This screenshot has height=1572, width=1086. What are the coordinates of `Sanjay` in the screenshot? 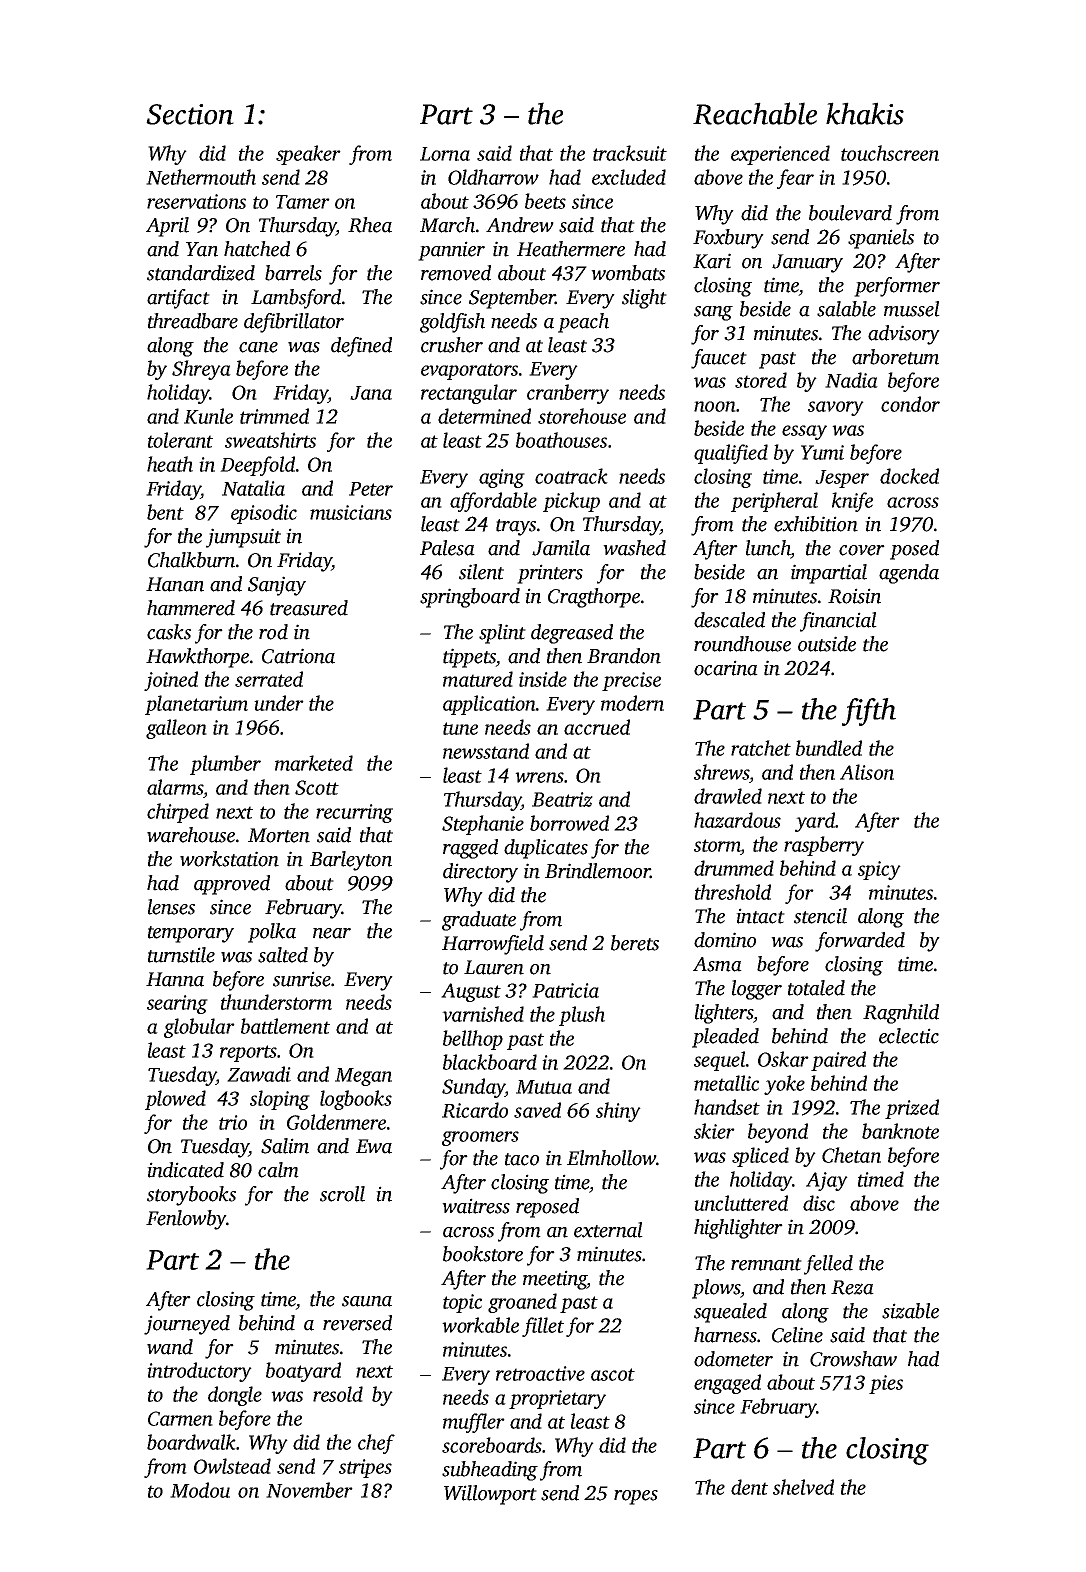 It's located at (277, 586).
